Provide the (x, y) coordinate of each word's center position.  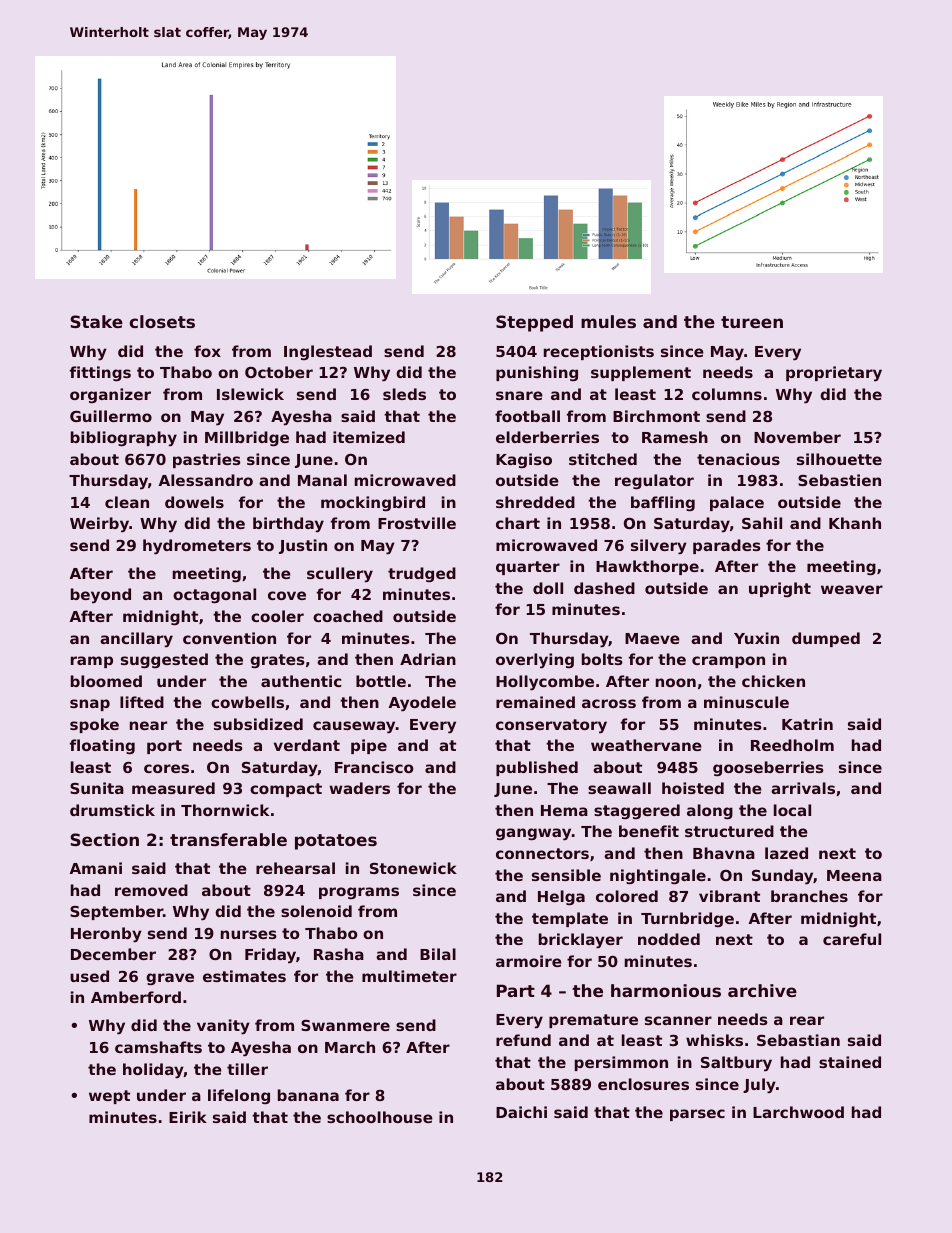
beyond (101, 596)
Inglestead (328, 352)
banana (308, 1095)
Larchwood (798, 1112)
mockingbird (373, 503)
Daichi (521, 1112)
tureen (752, 322)
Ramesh (675, 437)
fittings (100, 374)
